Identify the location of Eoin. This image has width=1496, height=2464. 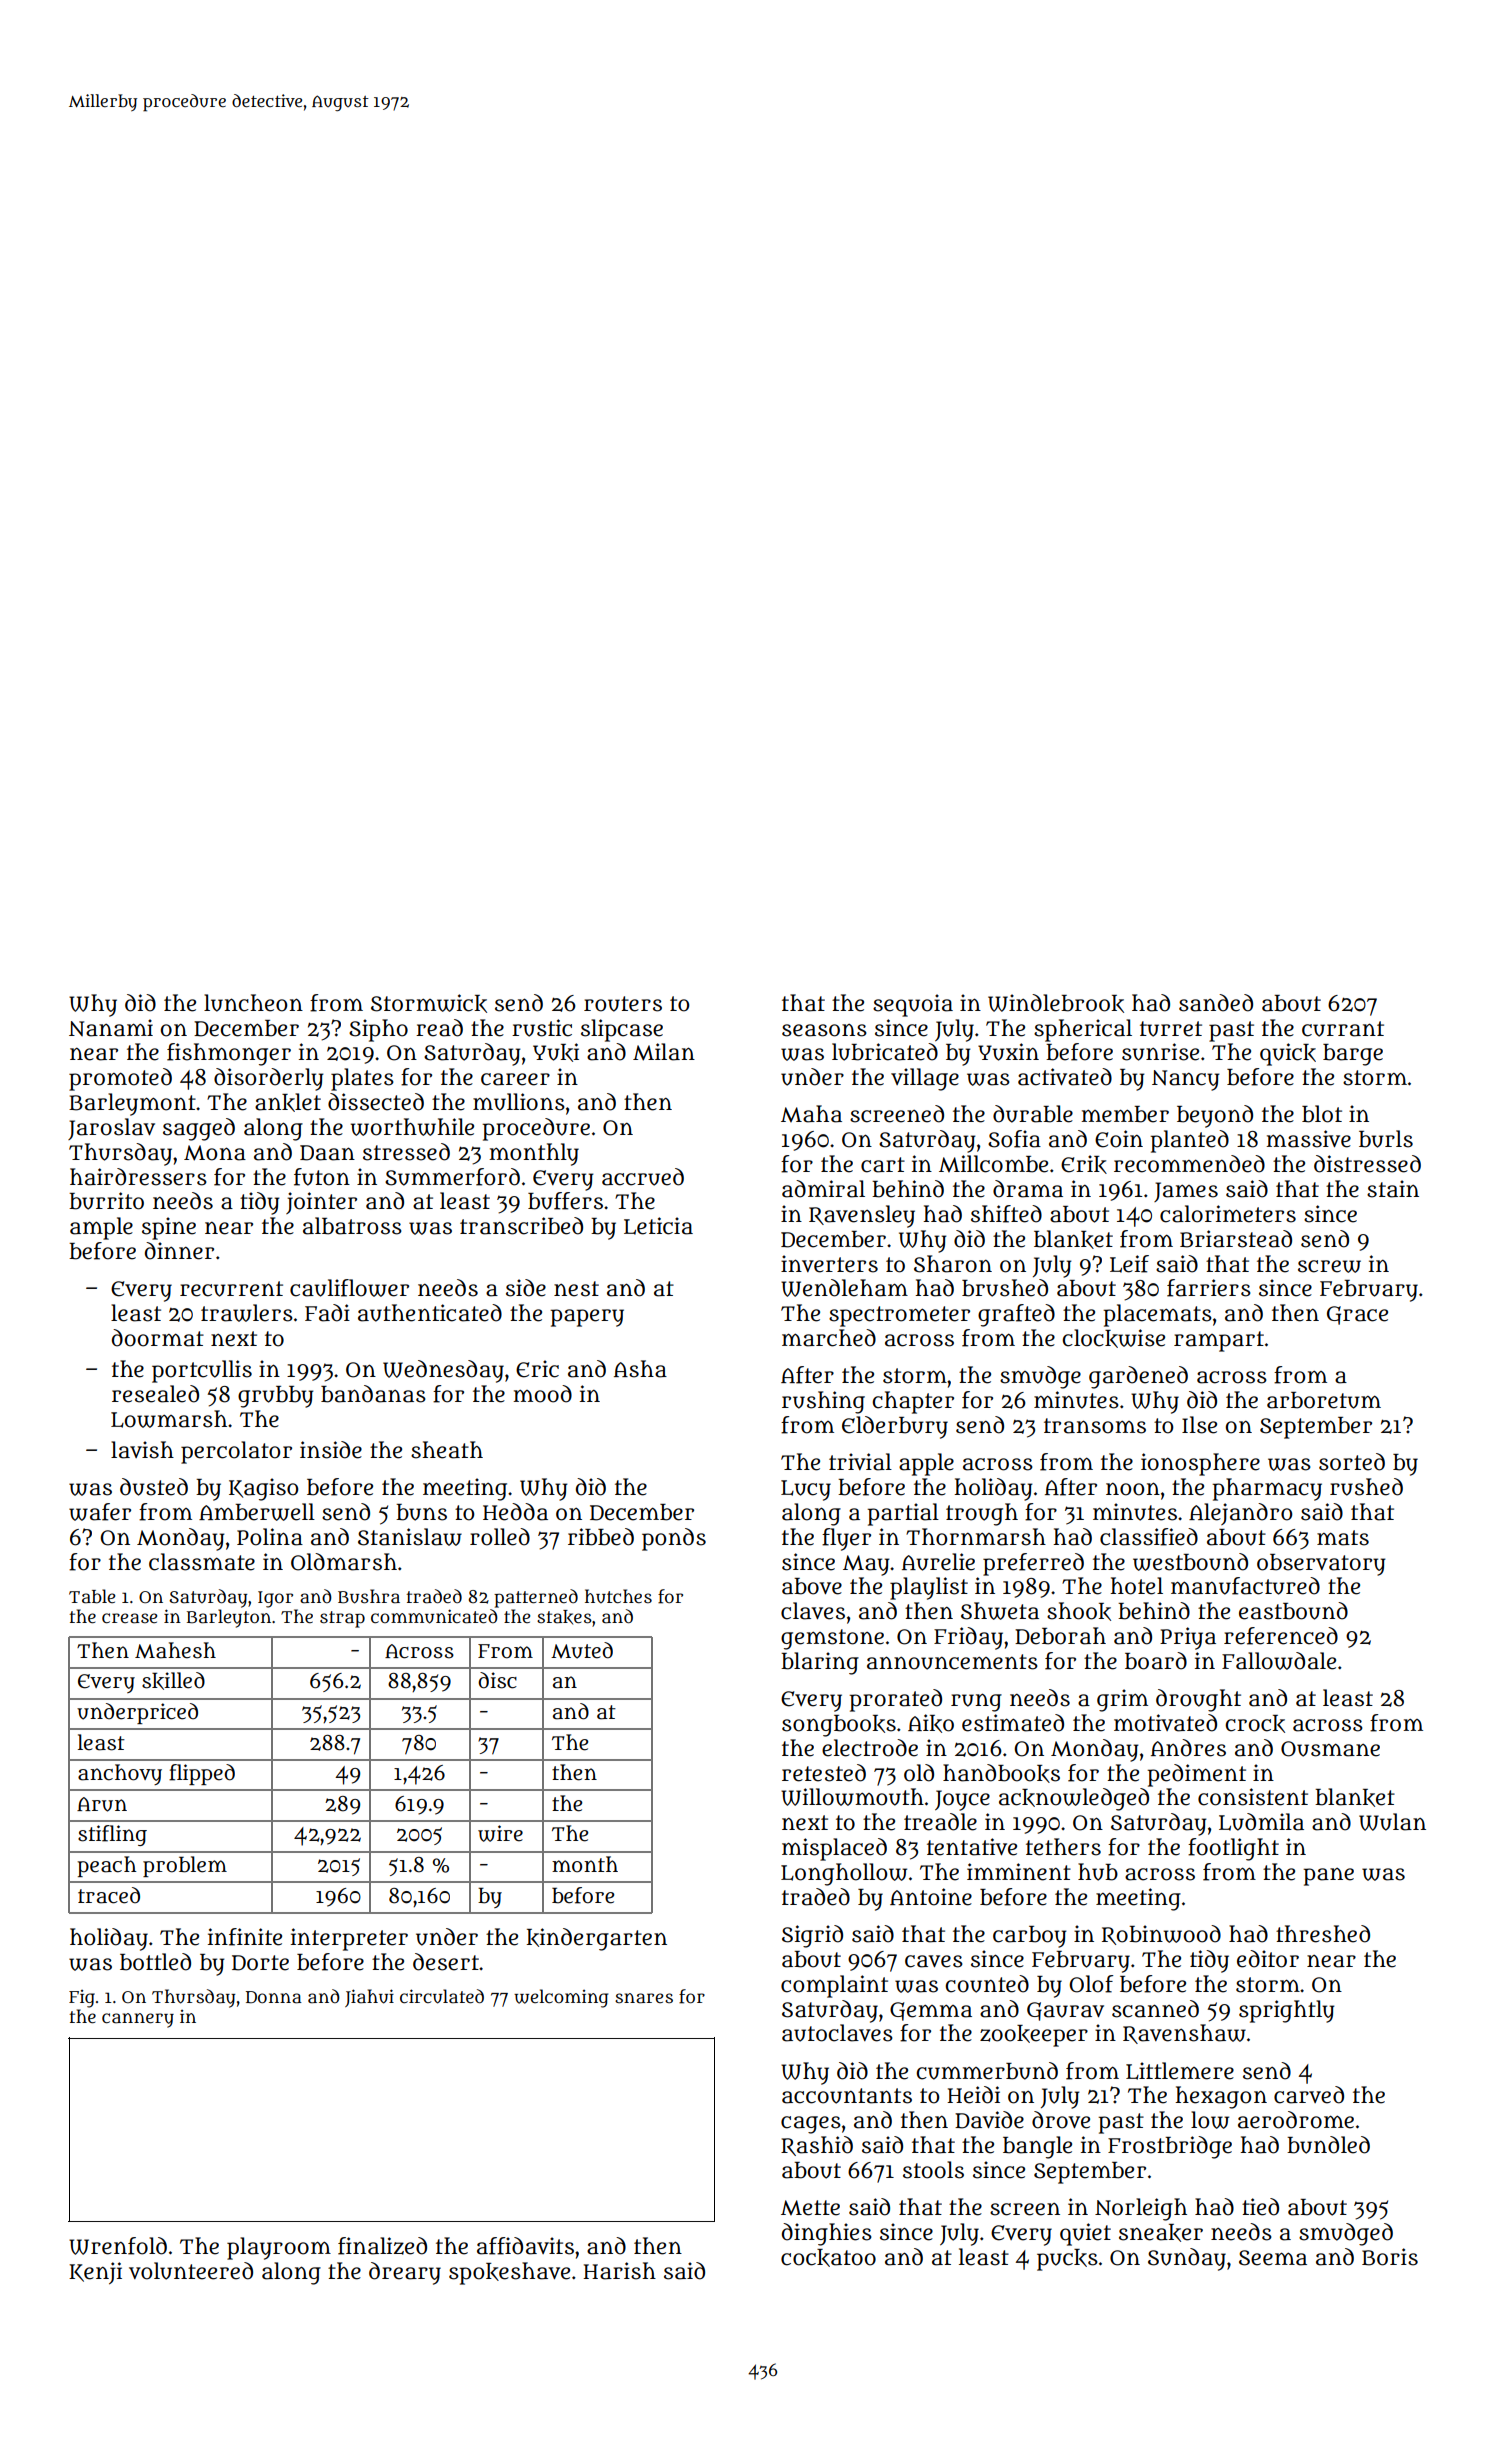
(1119, 1139).
